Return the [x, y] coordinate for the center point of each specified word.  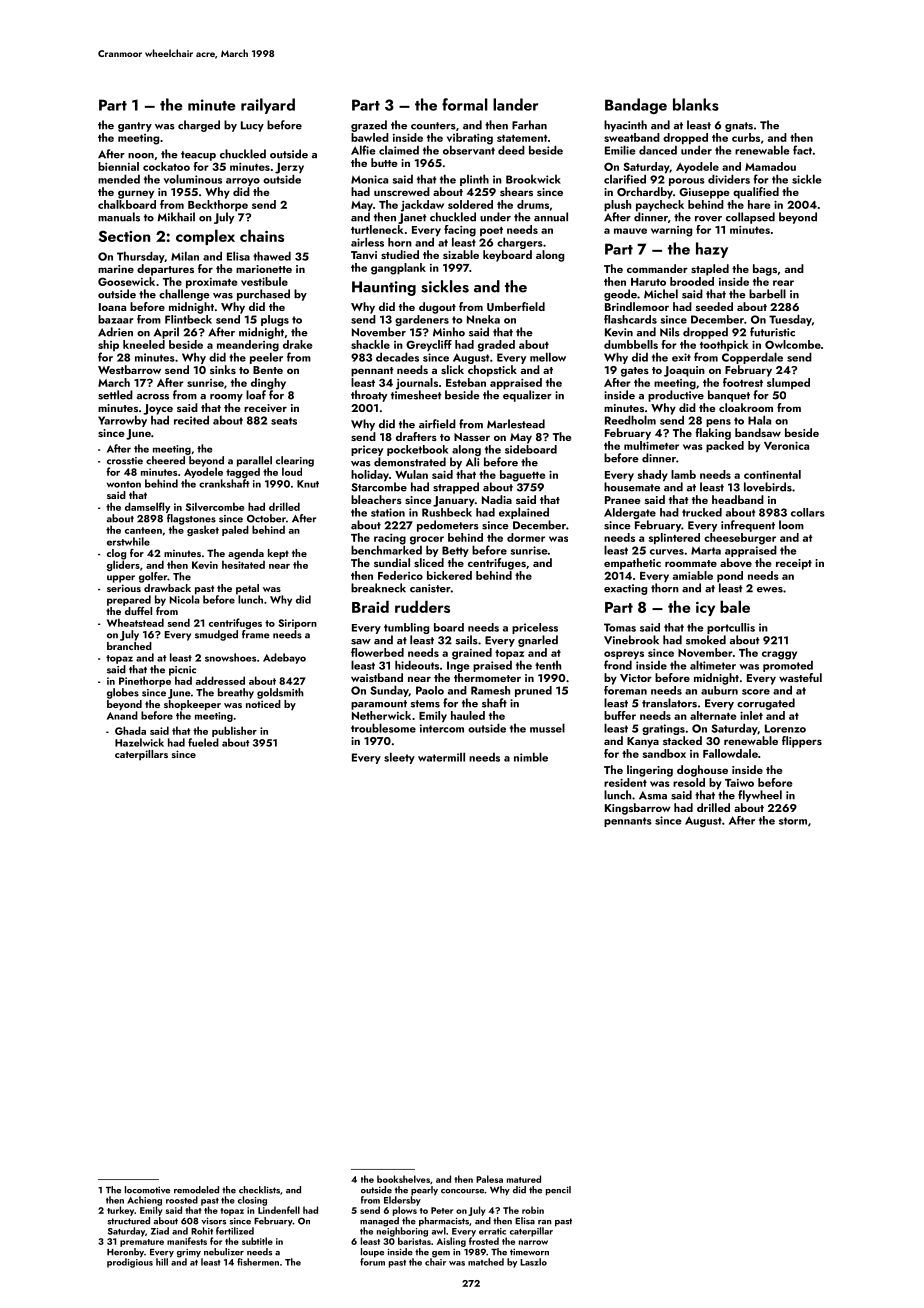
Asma [653, 795]
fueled [203, 742]
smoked [706, 640]
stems [425, 704]
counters [433, 126]
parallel [254, 461]
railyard [268, 106]
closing [252, 1201]
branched [129, 646]
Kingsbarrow [638, 809]
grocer [427, 540]
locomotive [147, 1190]
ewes [770, 590]
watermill [441, 757]
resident [625, 782]
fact [802, 150]
